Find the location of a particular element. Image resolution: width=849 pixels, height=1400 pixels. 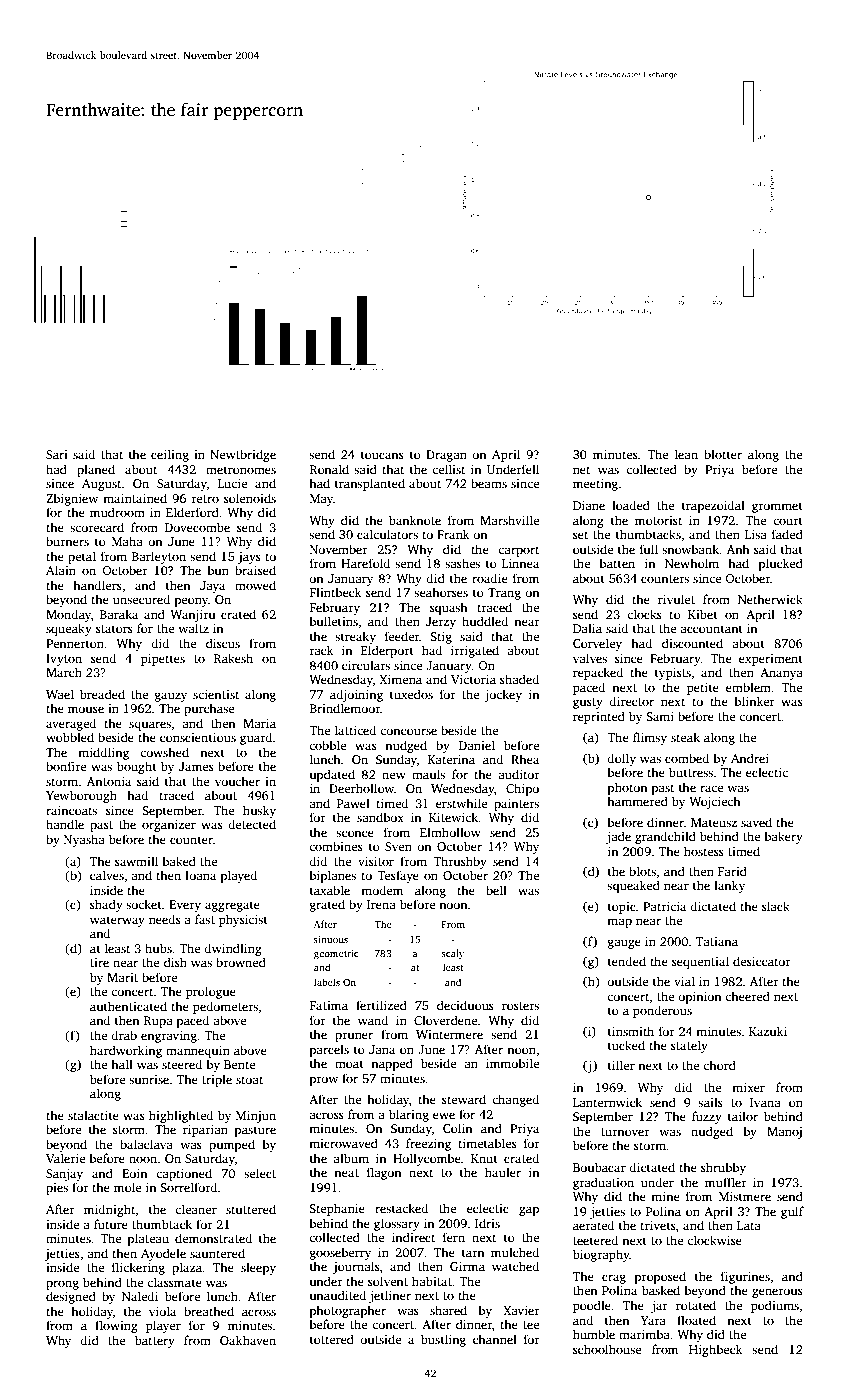

Newholm is located at coordinates (692, 563).
